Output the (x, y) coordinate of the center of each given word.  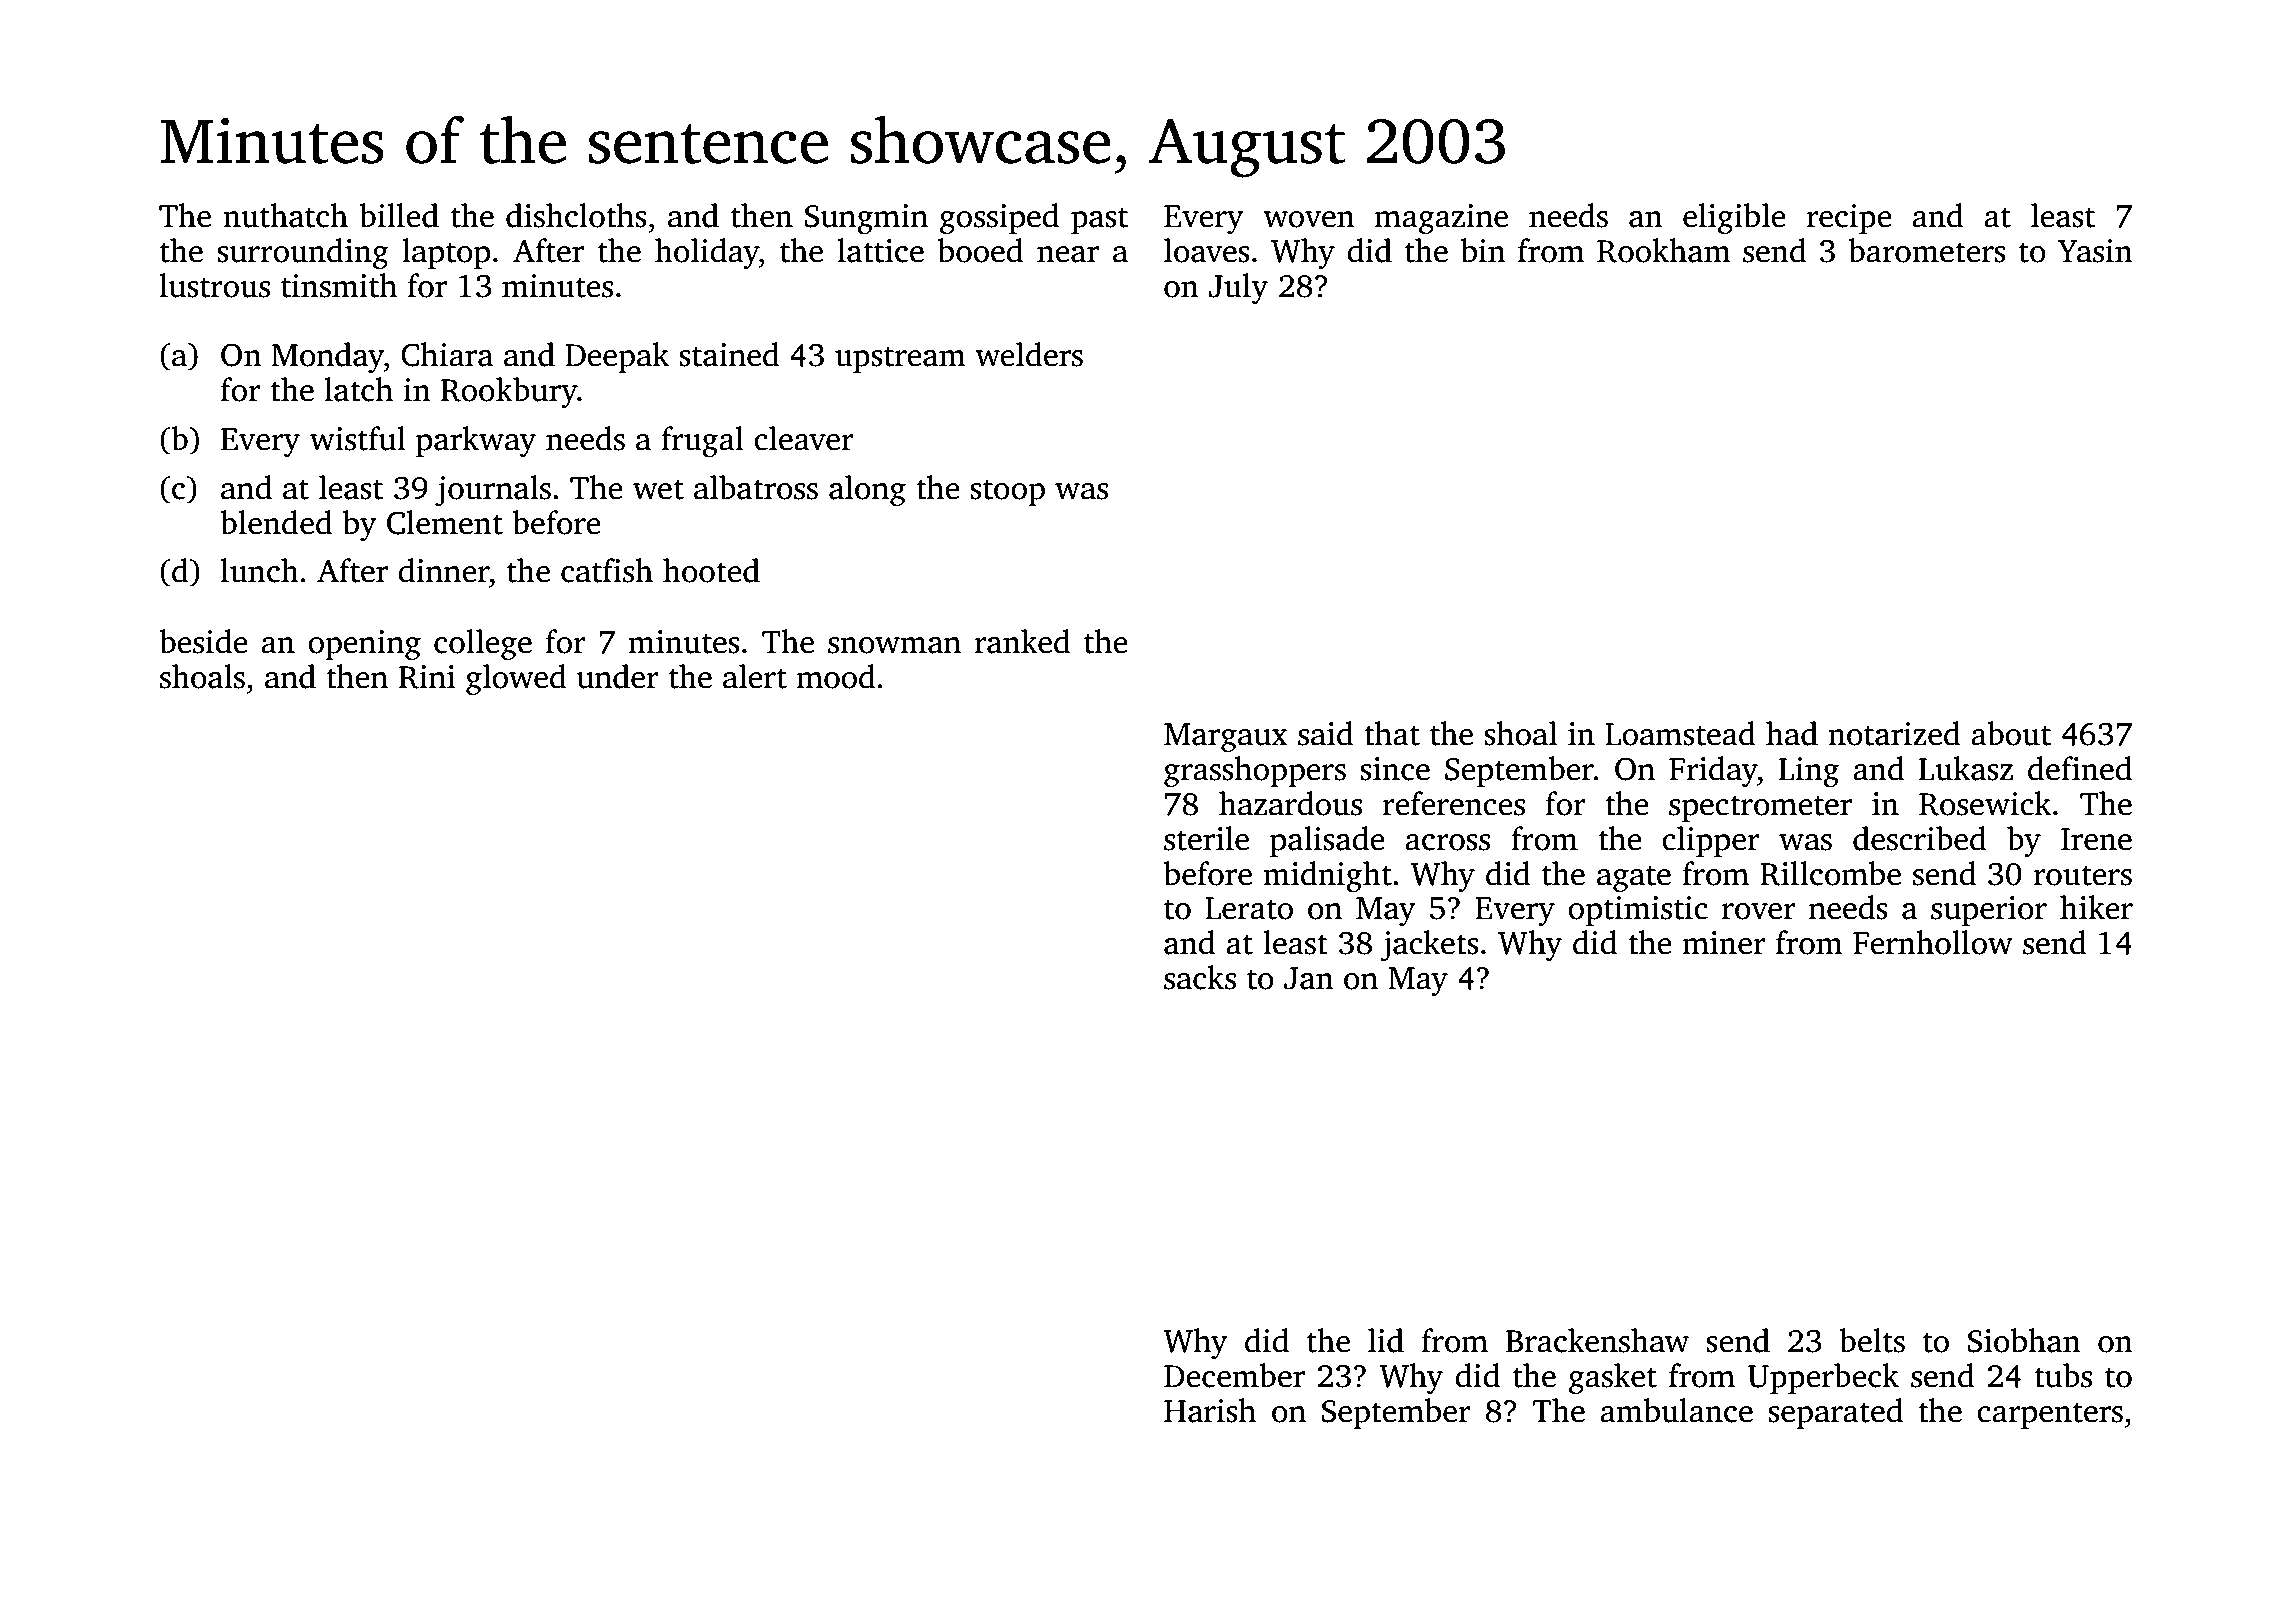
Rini (427, 677)
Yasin (2095, 251)
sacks (1200, 977)
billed (399, 215)
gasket (1613, 1379)
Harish (1210, 1410)
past (1099, 220)
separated (1835, 1413)
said (1326, 733)
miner (1724, 943)
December (1234, 1375)
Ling (1809, 772)
